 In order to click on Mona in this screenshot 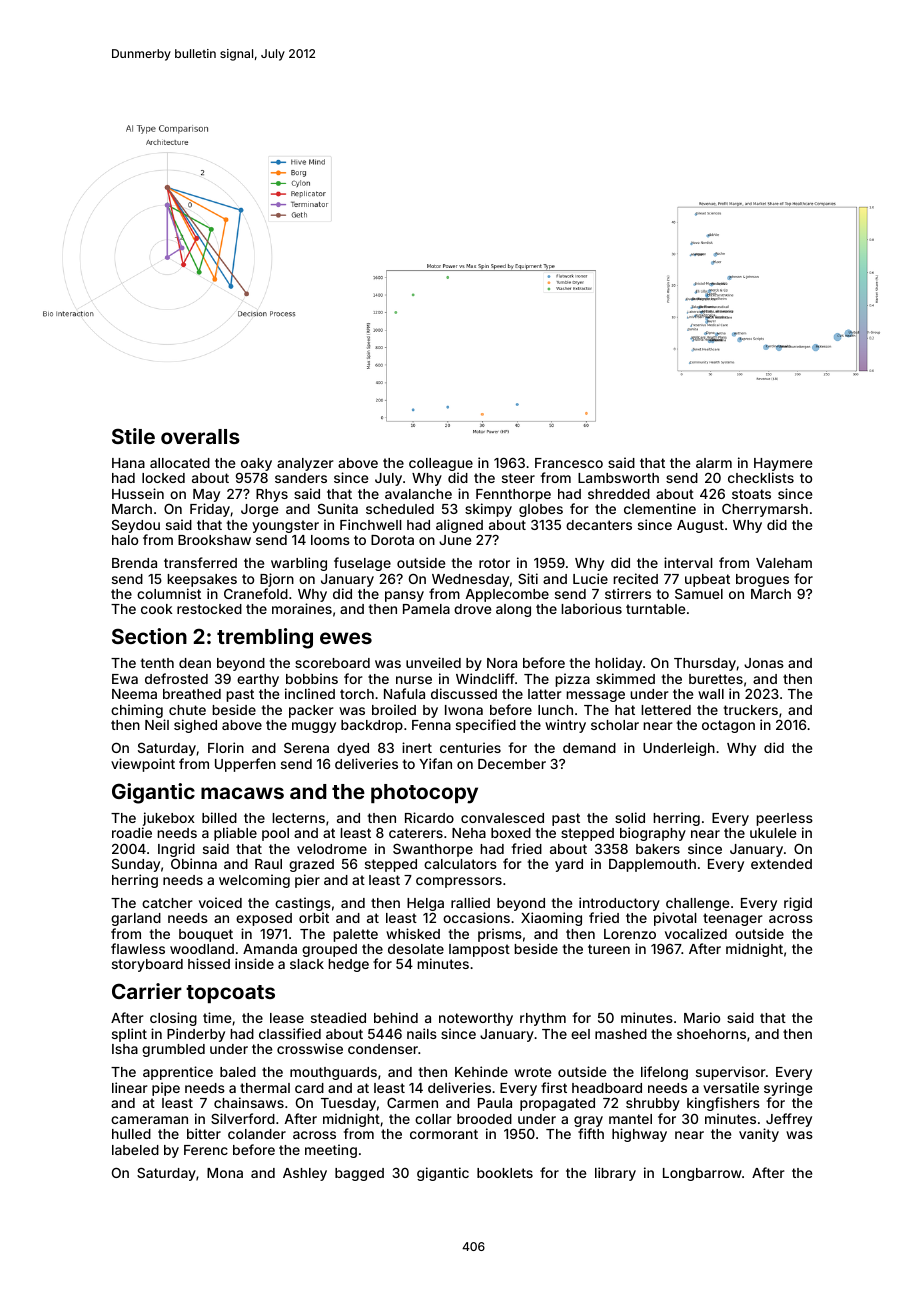, I will do `click(225, 1173)`.
